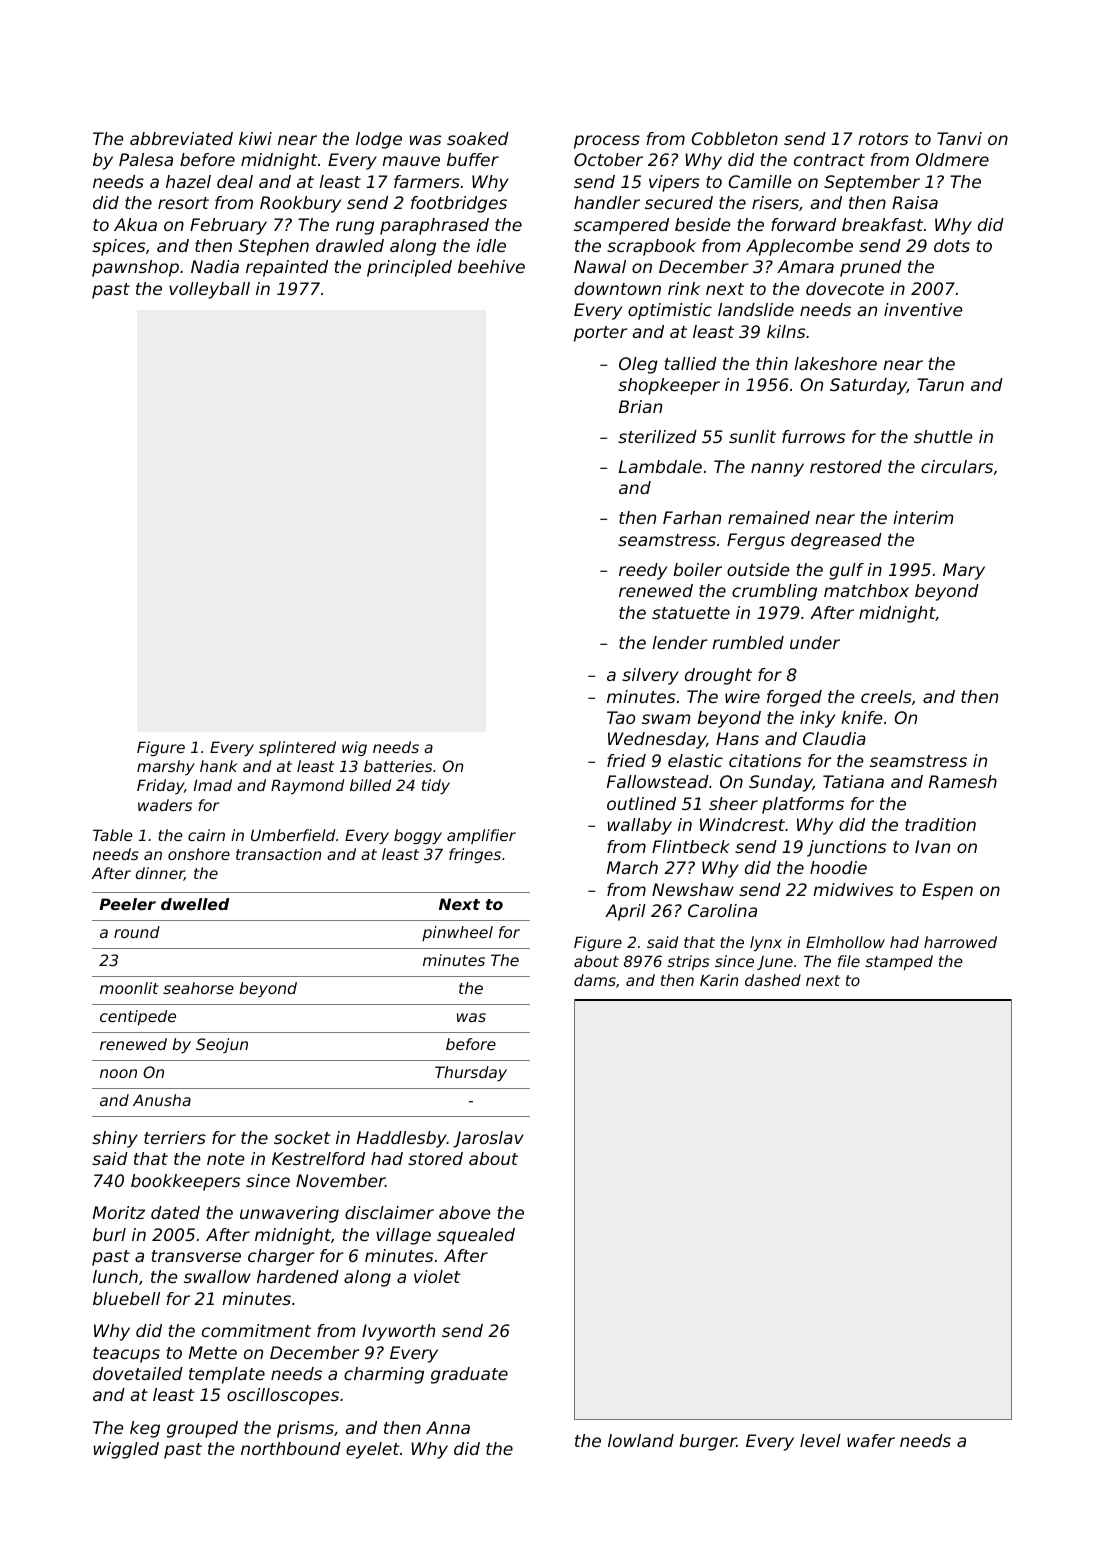  Describe the element at coordinates (600, 334) in the screenshot. I see `porter` at that location.
